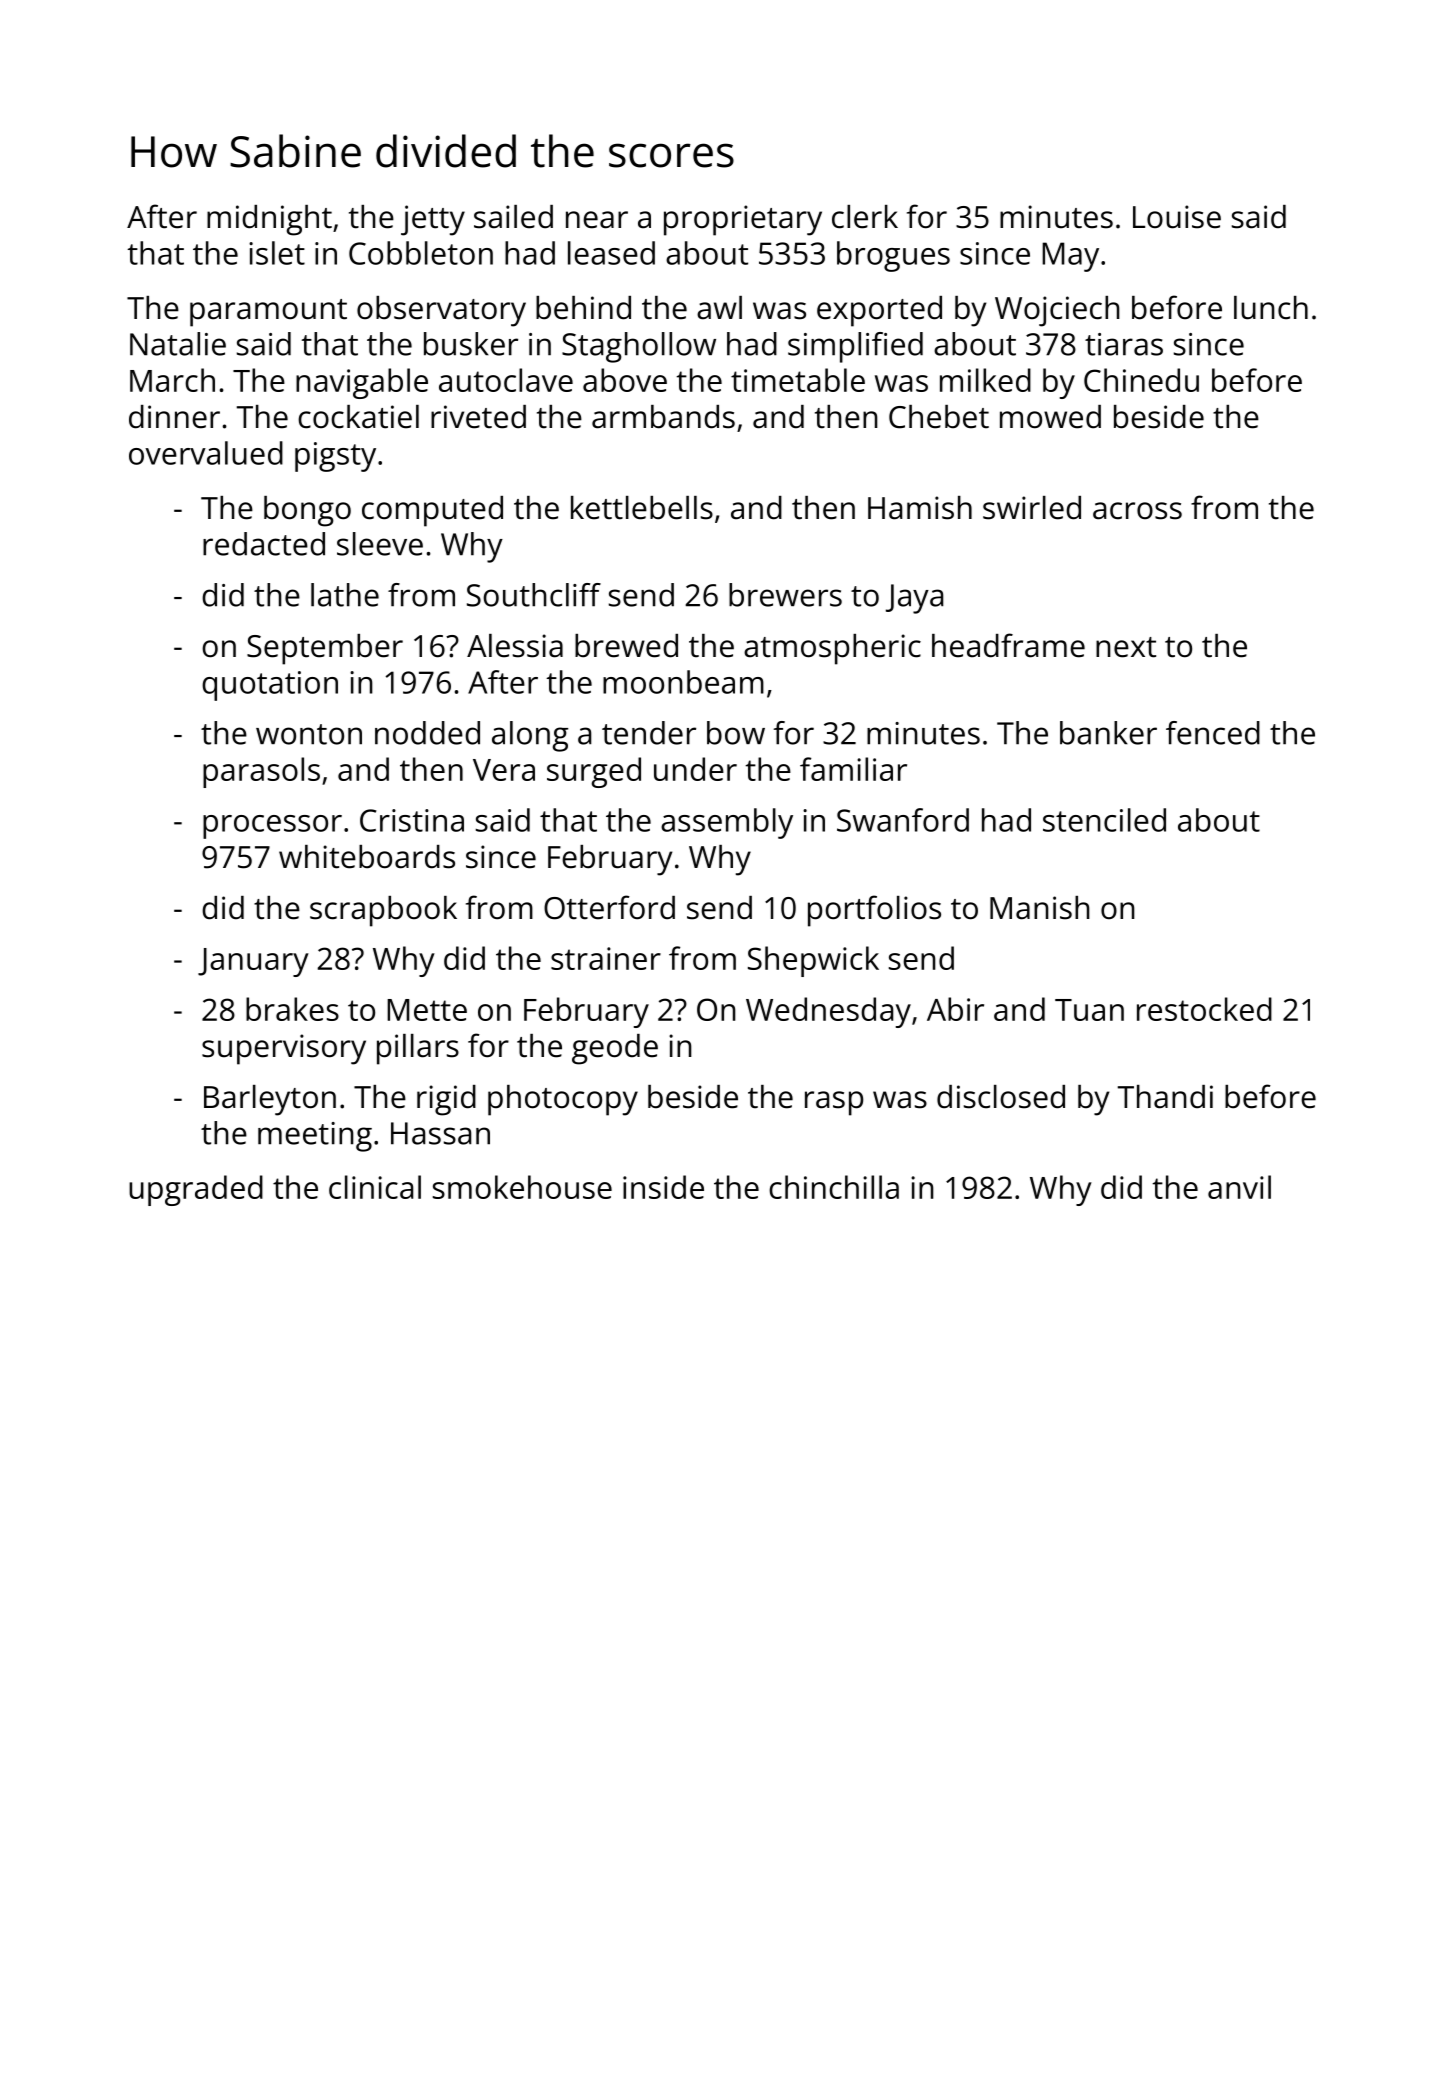 This screenshot has height=2100, width=1450. What do you see at coordinates (985, 380) in the screenshot?
I see `milked` at bounding box center [985, 380].
